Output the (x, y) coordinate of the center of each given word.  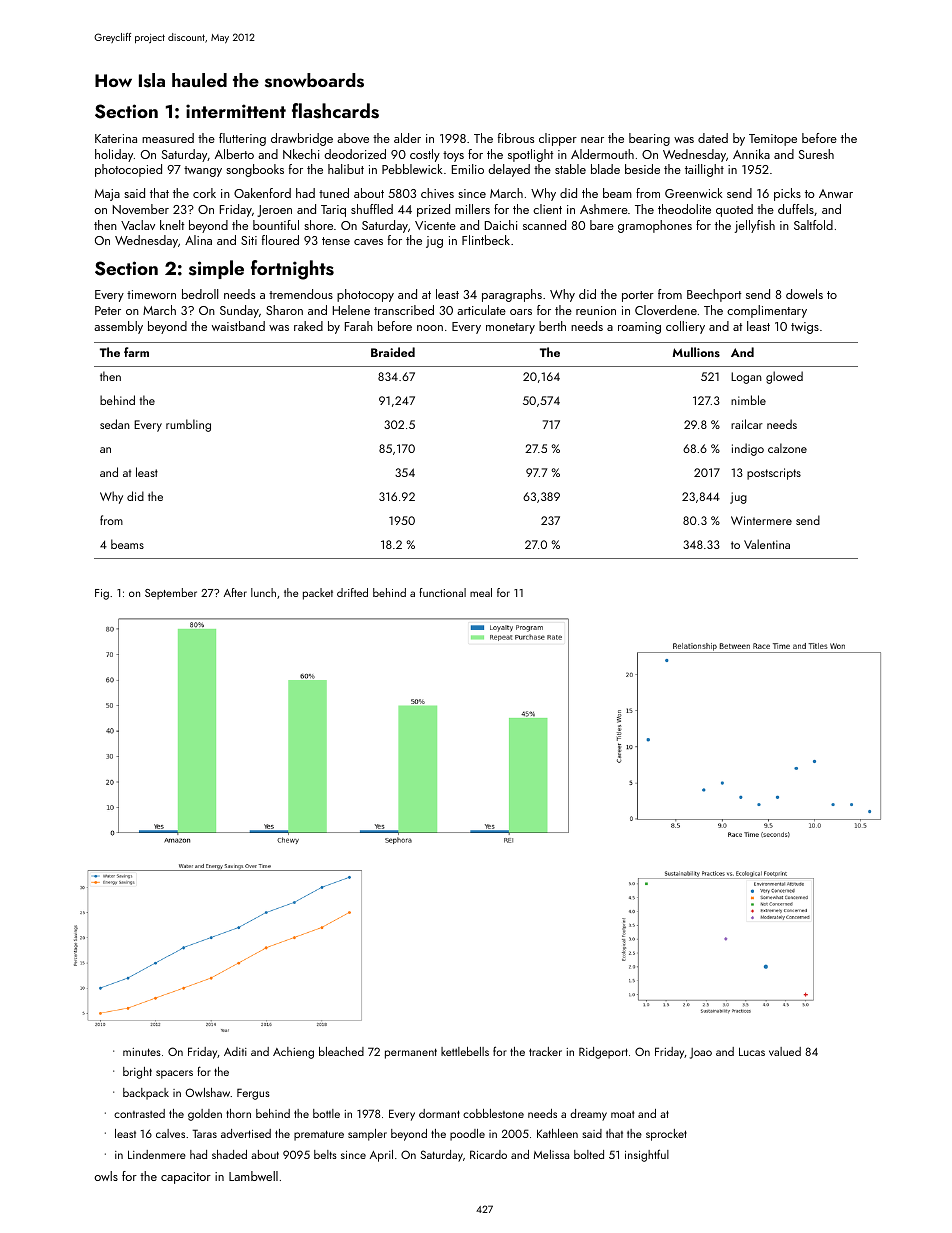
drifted (352, 592)
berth (552, 326)
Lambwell (253, 1176)
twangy (203, 171)
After (235, 592)
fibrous (516, 138)
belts (325, 1154)
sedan (115, 424)
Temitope (773, 140)
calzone (787, 448)
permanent (411, 1053)
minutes (142, 1052)
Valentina (767, 544)
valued (785, 1051)
